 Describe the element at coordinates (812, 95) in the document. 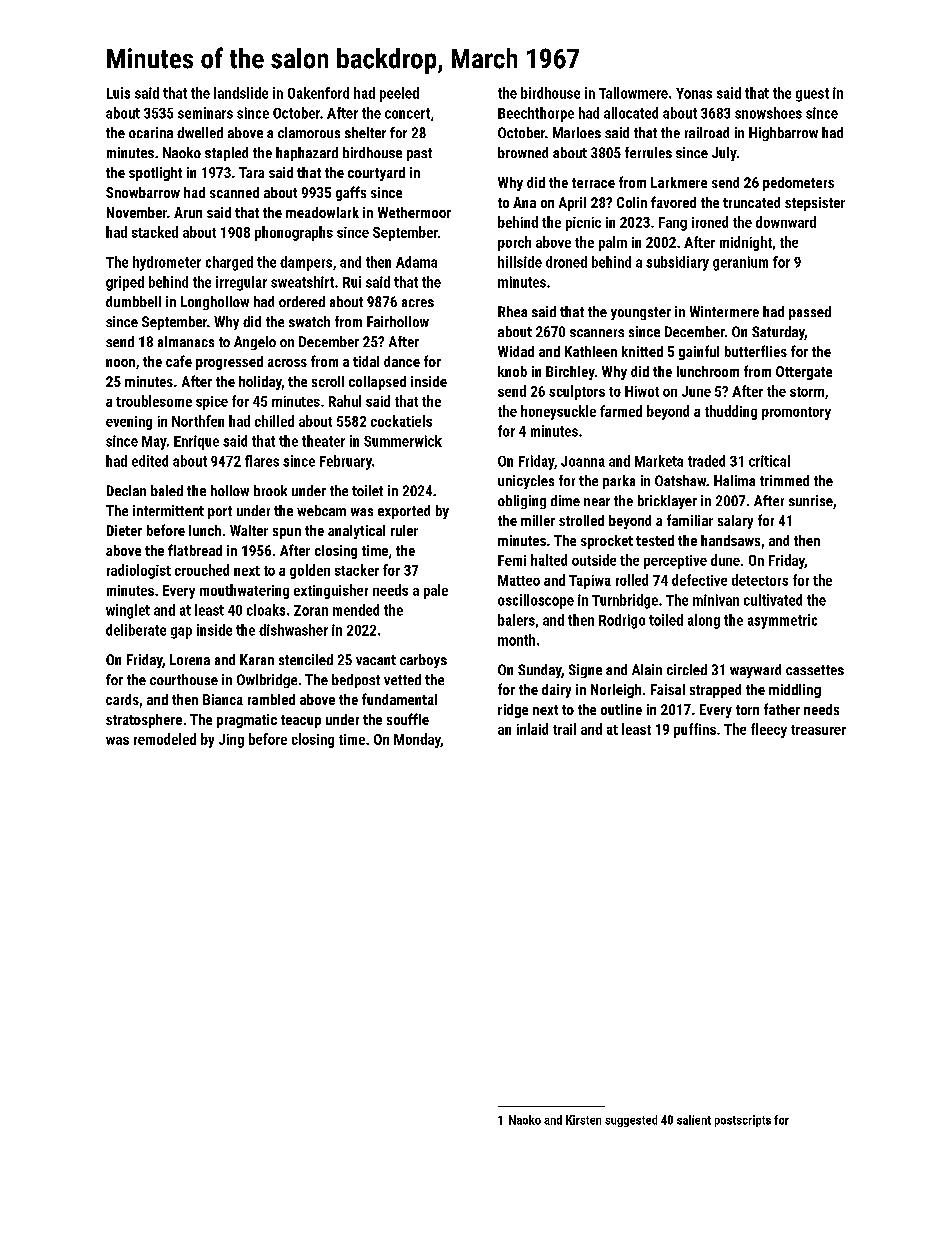

I see `guest` at that location.
